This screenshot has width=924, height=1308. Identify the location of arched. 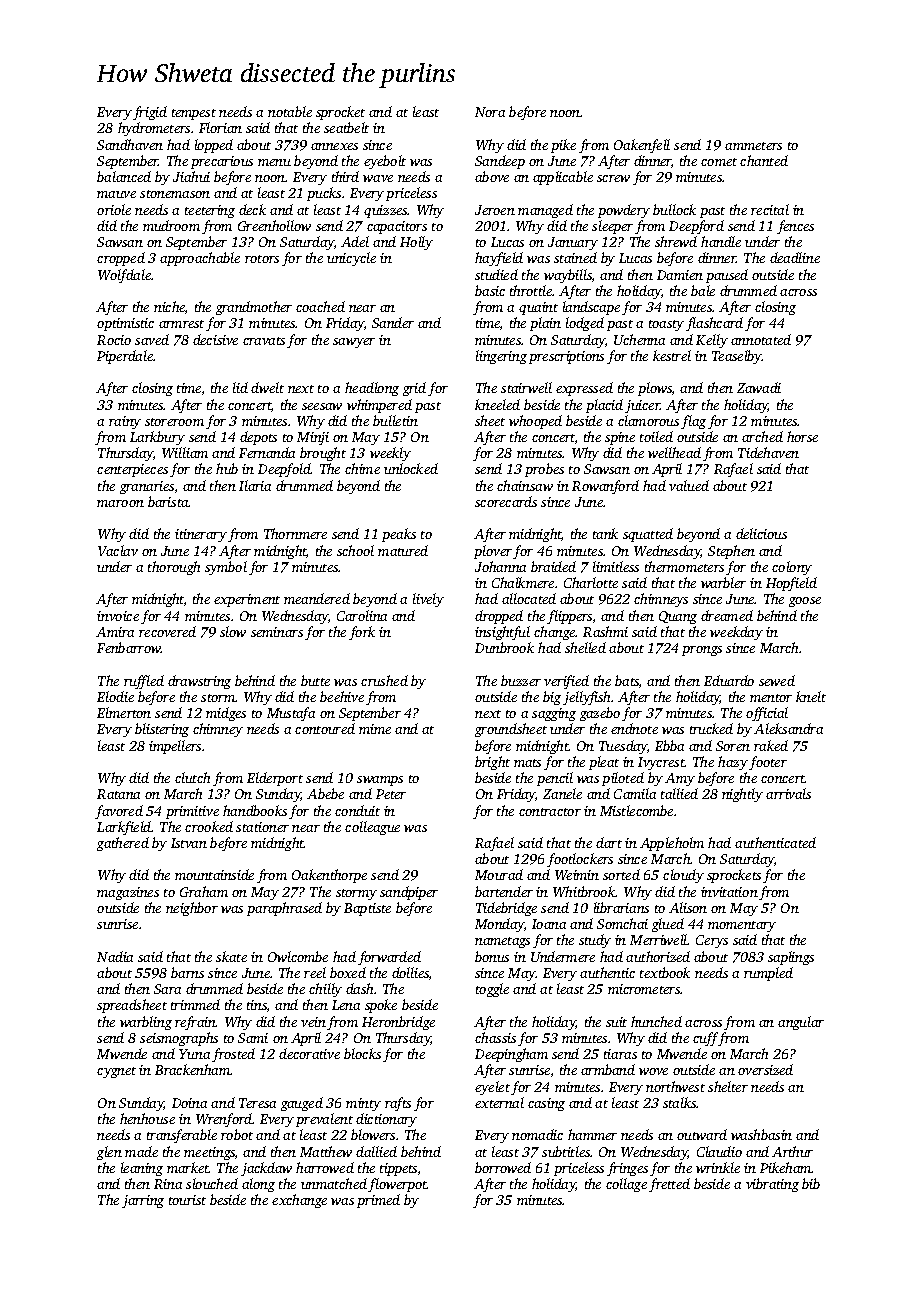
(762, 436).
